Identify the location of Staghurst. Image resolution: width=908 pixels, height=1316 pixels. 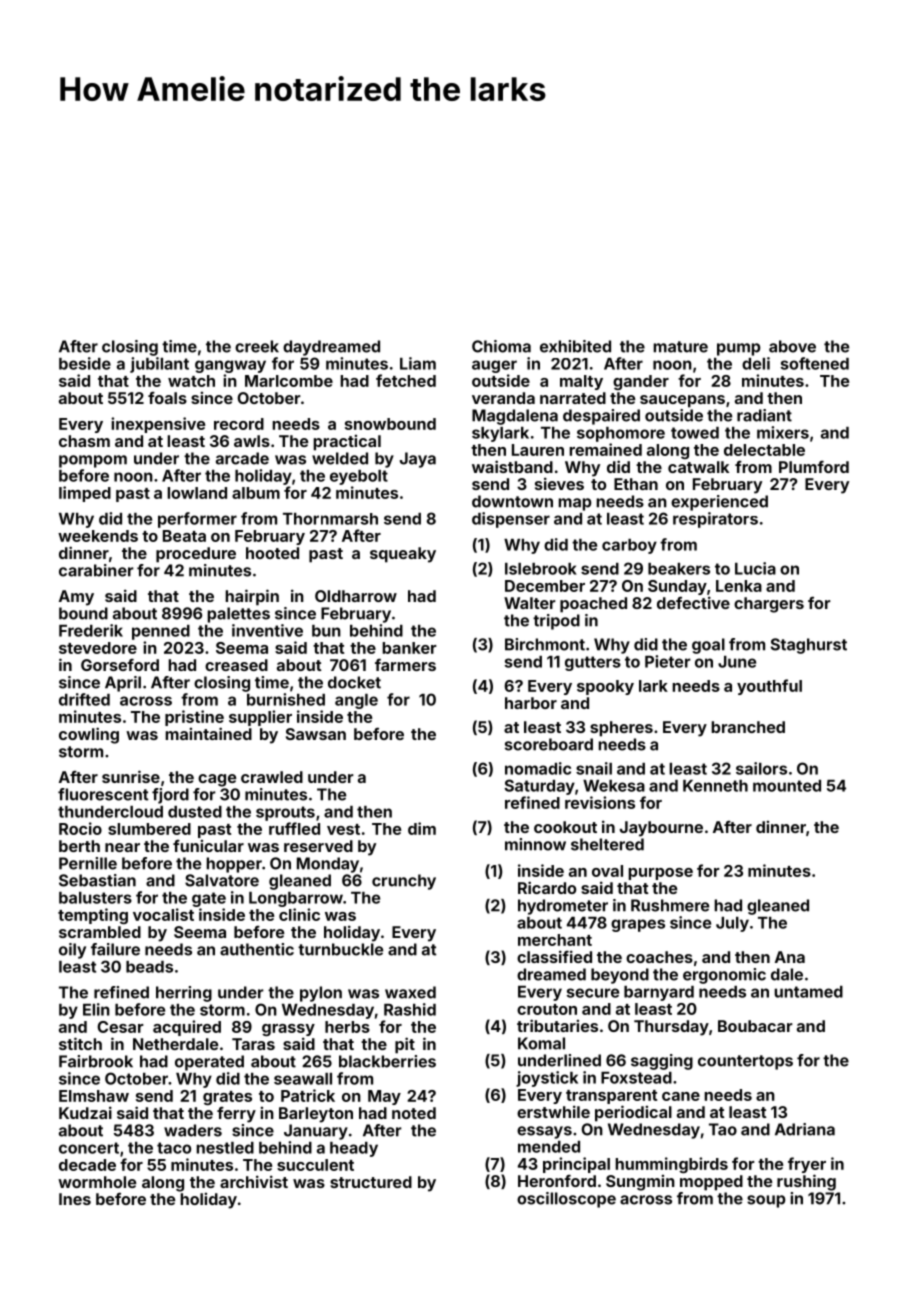
(809, 646).
